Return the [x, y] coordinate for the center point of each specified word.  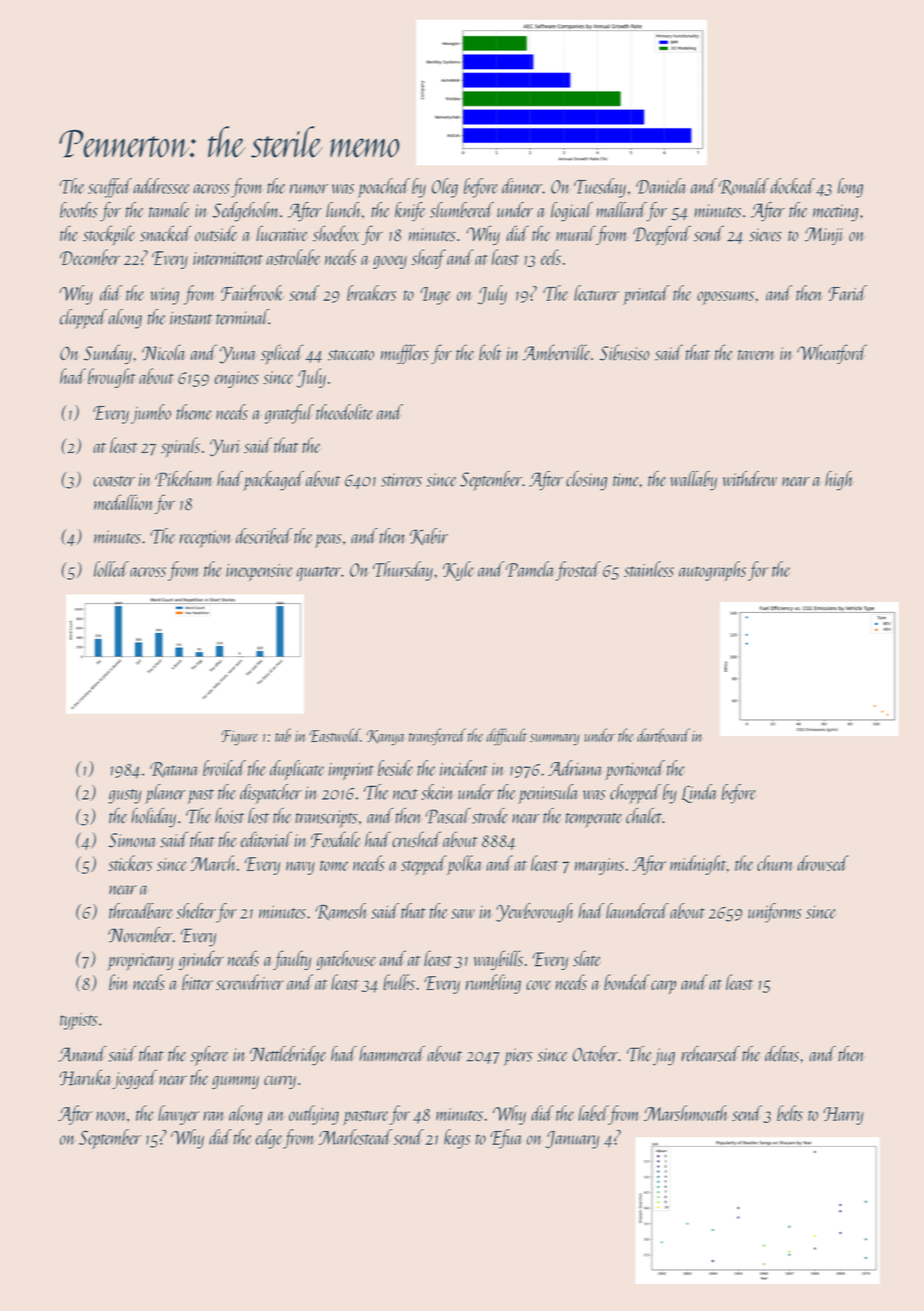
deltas [782, 1054]
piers [518, 1057]
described [264, 536]
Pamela [530, 569]
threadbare [141, 911]
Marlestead [355, 1137]
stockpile [109, 235]
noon [111, 1116]
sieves [765, 235]
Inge [435, 296]
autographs [712, 571]
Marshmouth [686, 1113]
